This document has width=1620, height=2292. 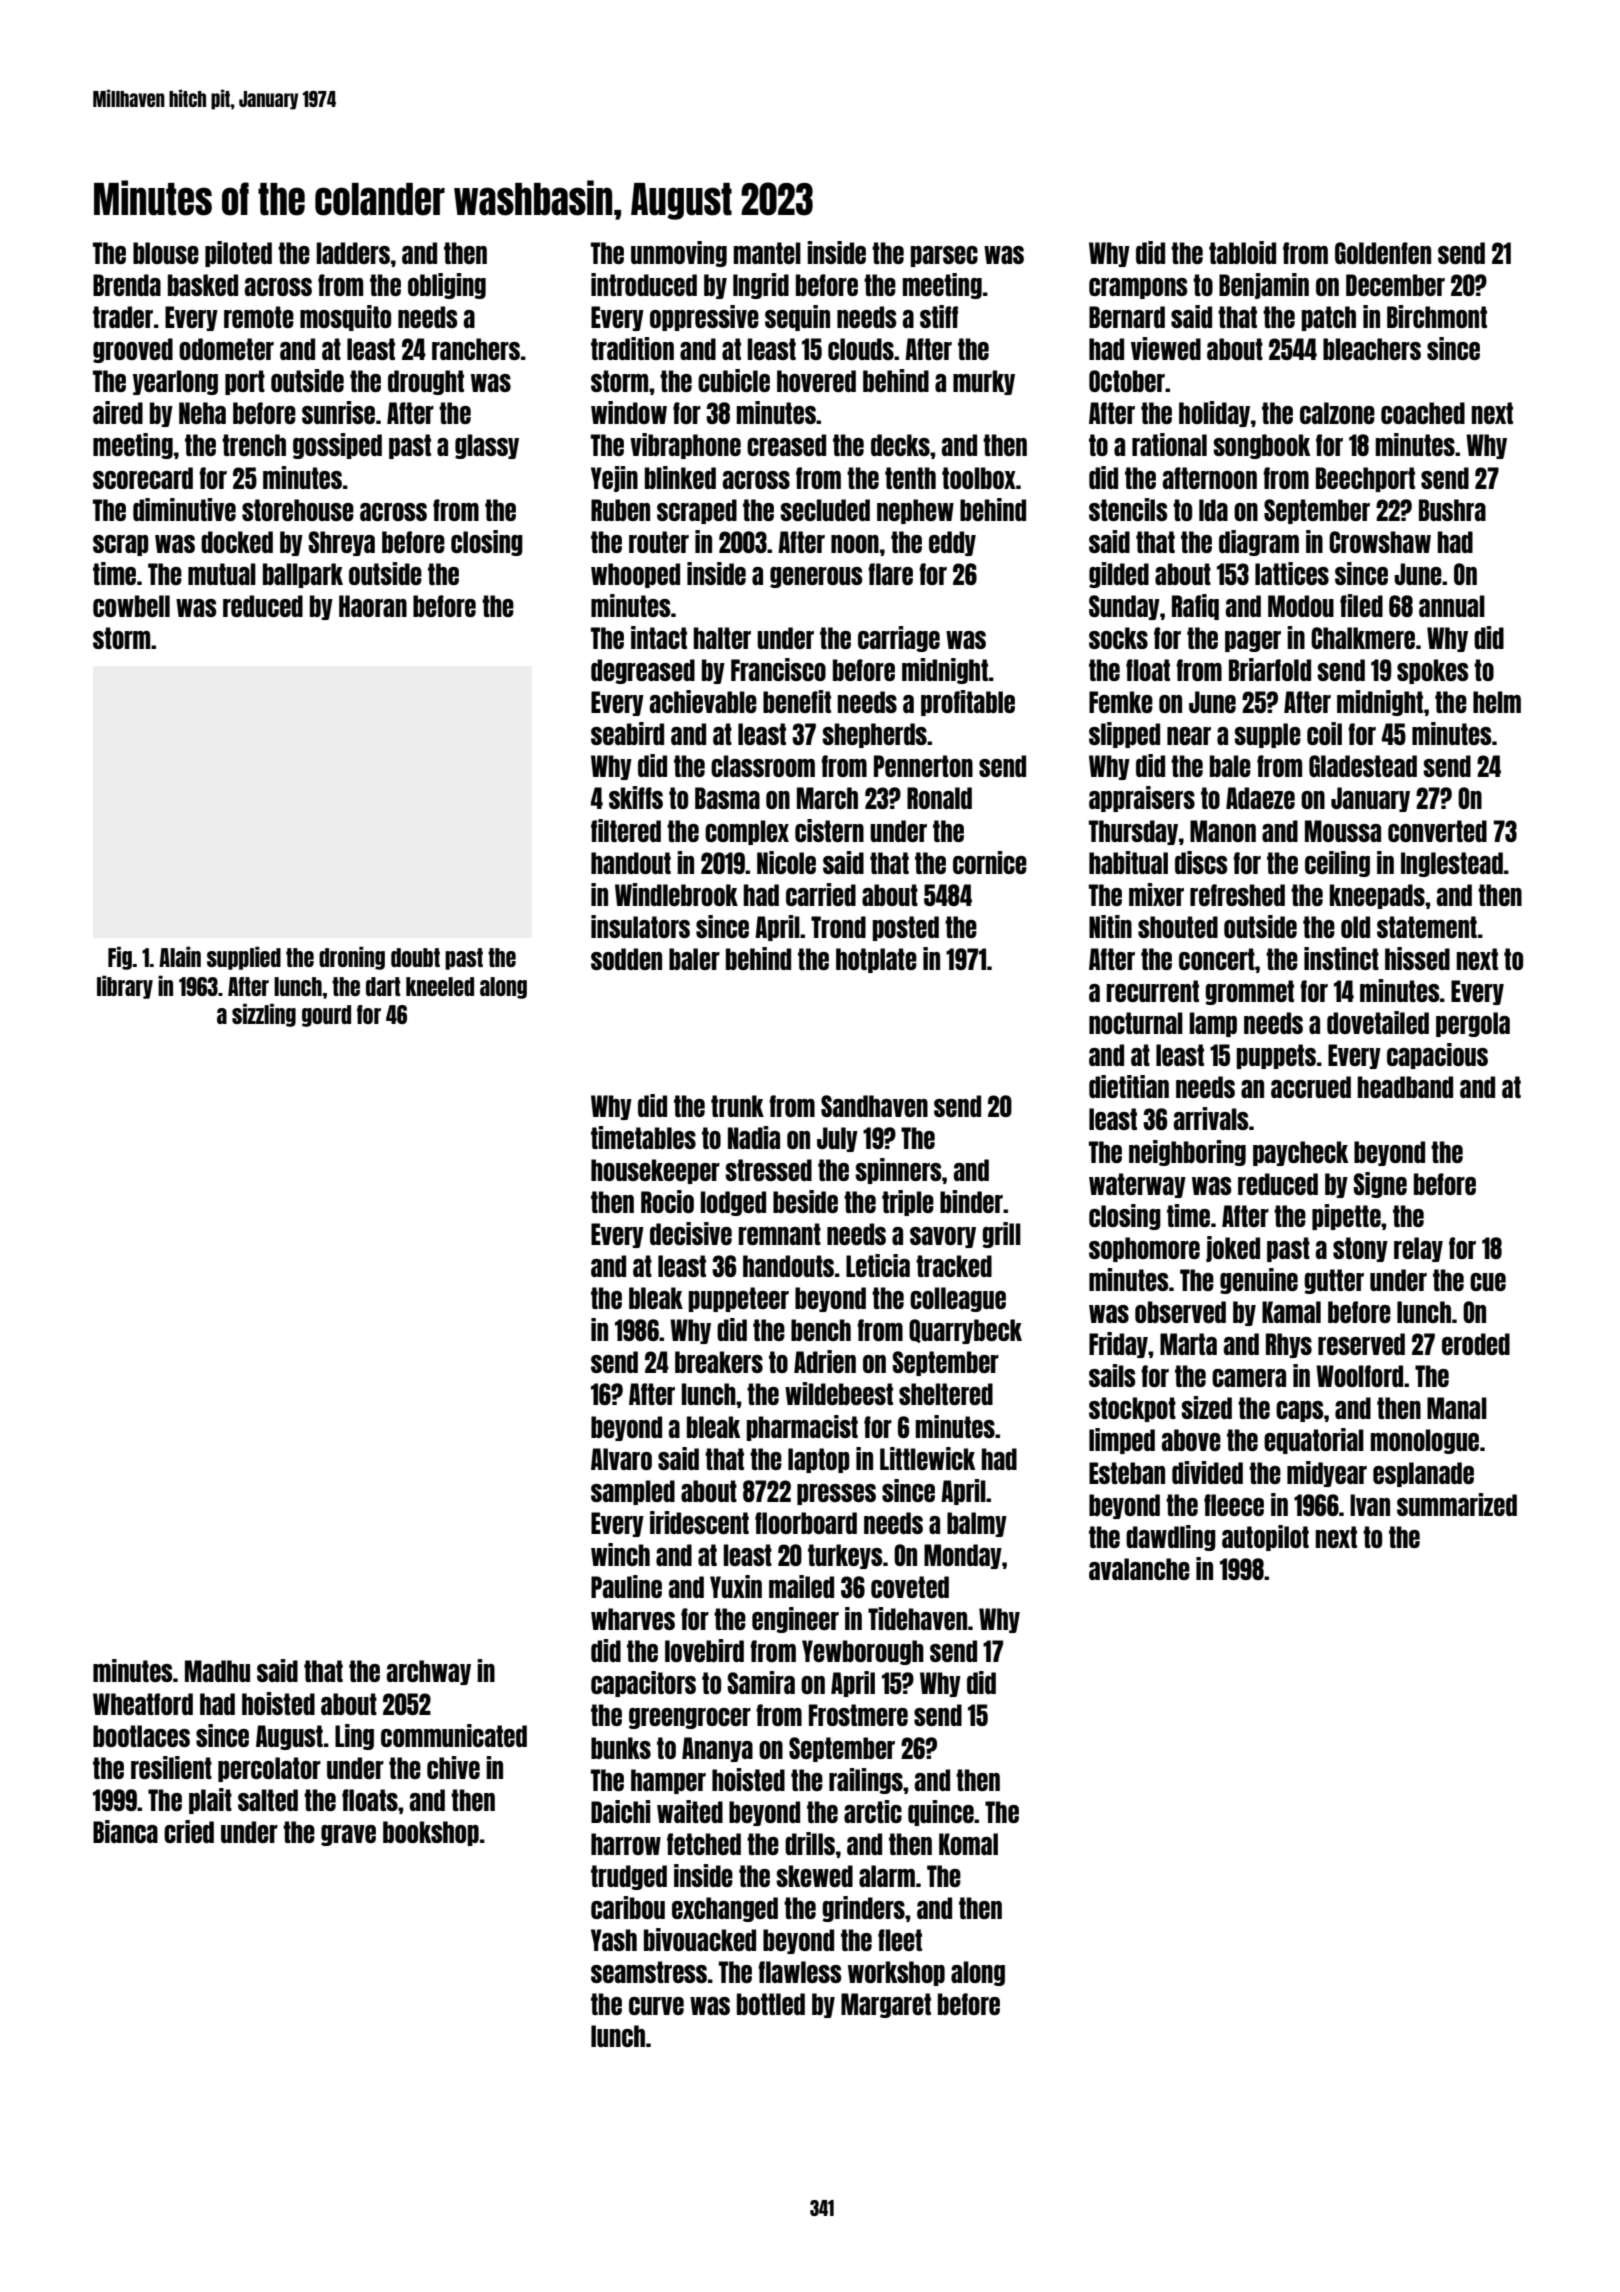 What do you see at coordinates (353, 253) in the document?
I see `ladders` at bounding box center [353, 253].
